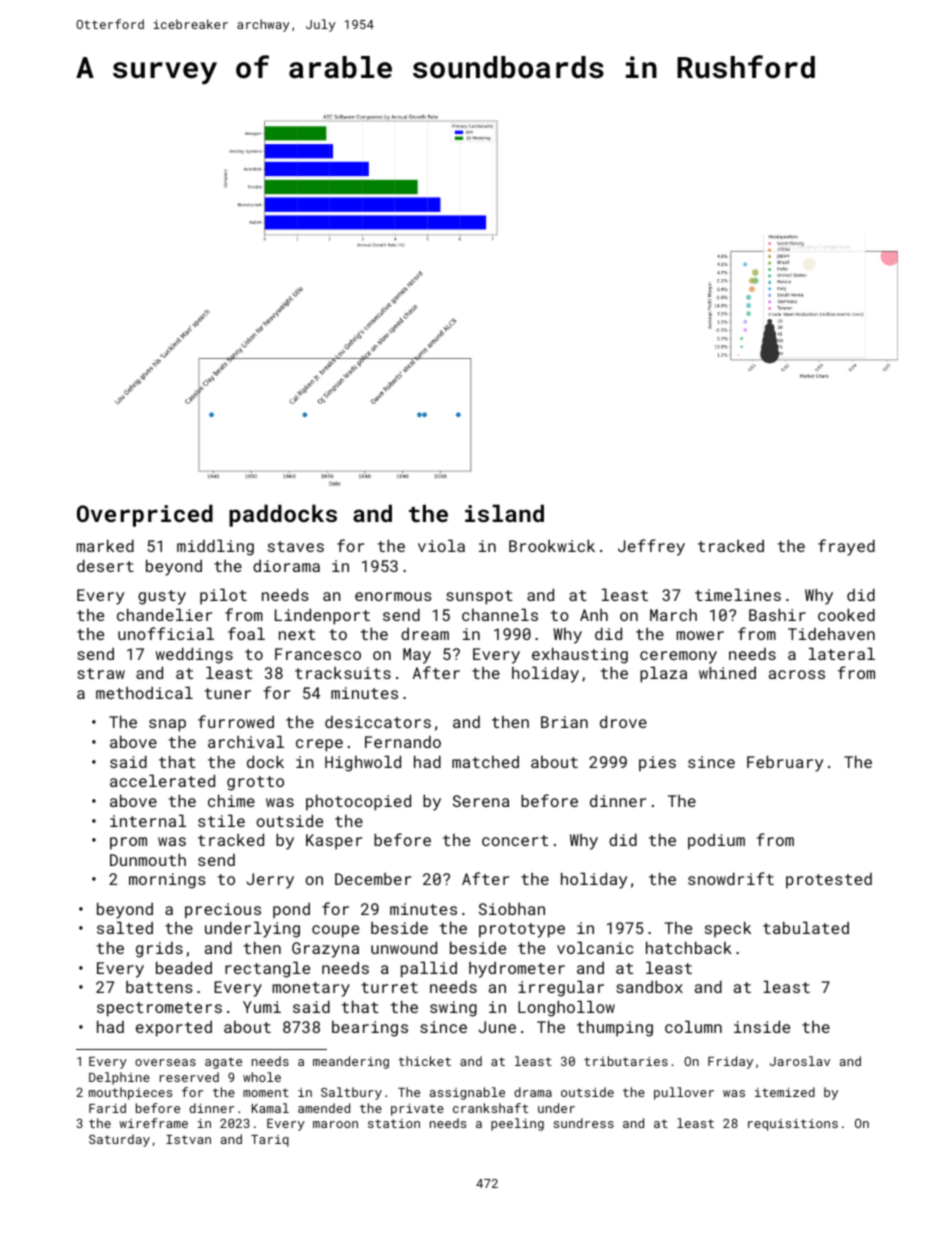 The height and width of the image is (1233, 952). Describe the element at coordinates (700, 635) in the image. I see `mower` at that location.
